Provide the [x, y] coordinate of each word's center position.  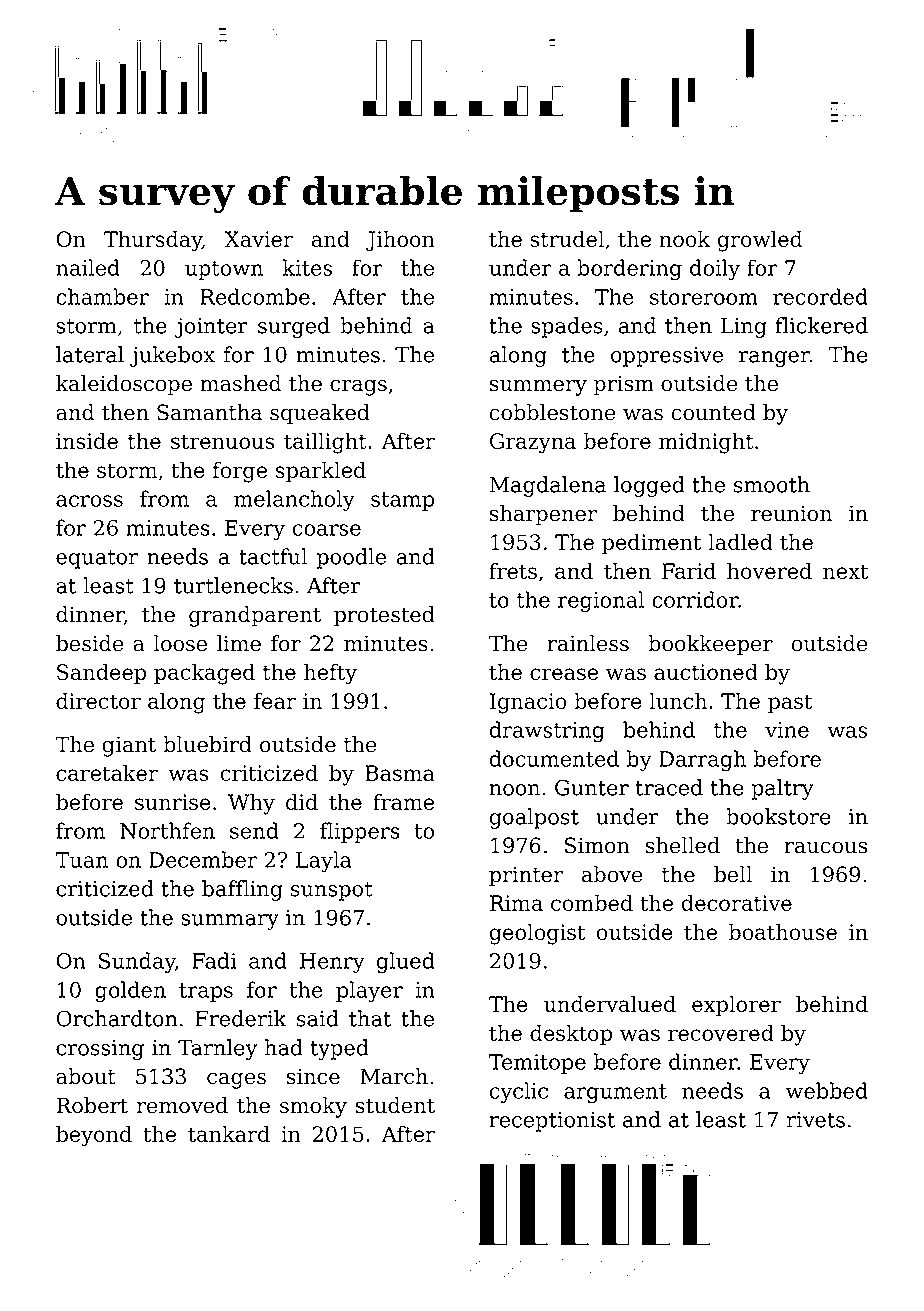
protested [384, 616]
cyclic [518, 1092]
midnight [706, 443]
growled [759, 241]
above [612, 874]
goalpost [534, 818]
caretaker [107, 772]
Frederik [240, 1018]
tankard [229, 1133]
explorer [736, 1005]
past [790, 703]
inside [87, 440]
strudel [567, 238]
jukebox [172, 356]
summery [538, 387]
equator [97, 559]
